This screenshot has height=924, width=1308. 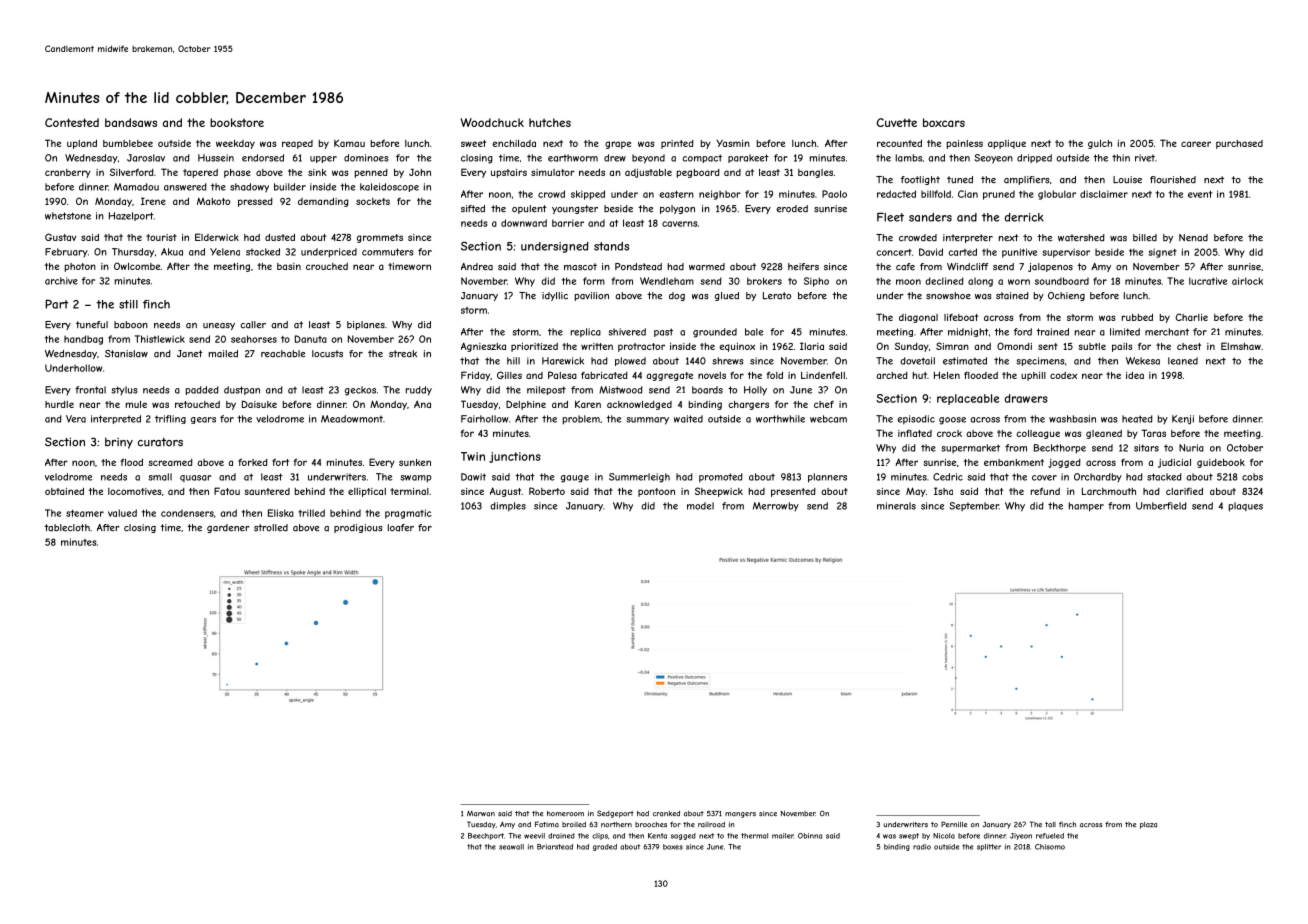 I want to click on plaques, so click(x=1246, y=507).
